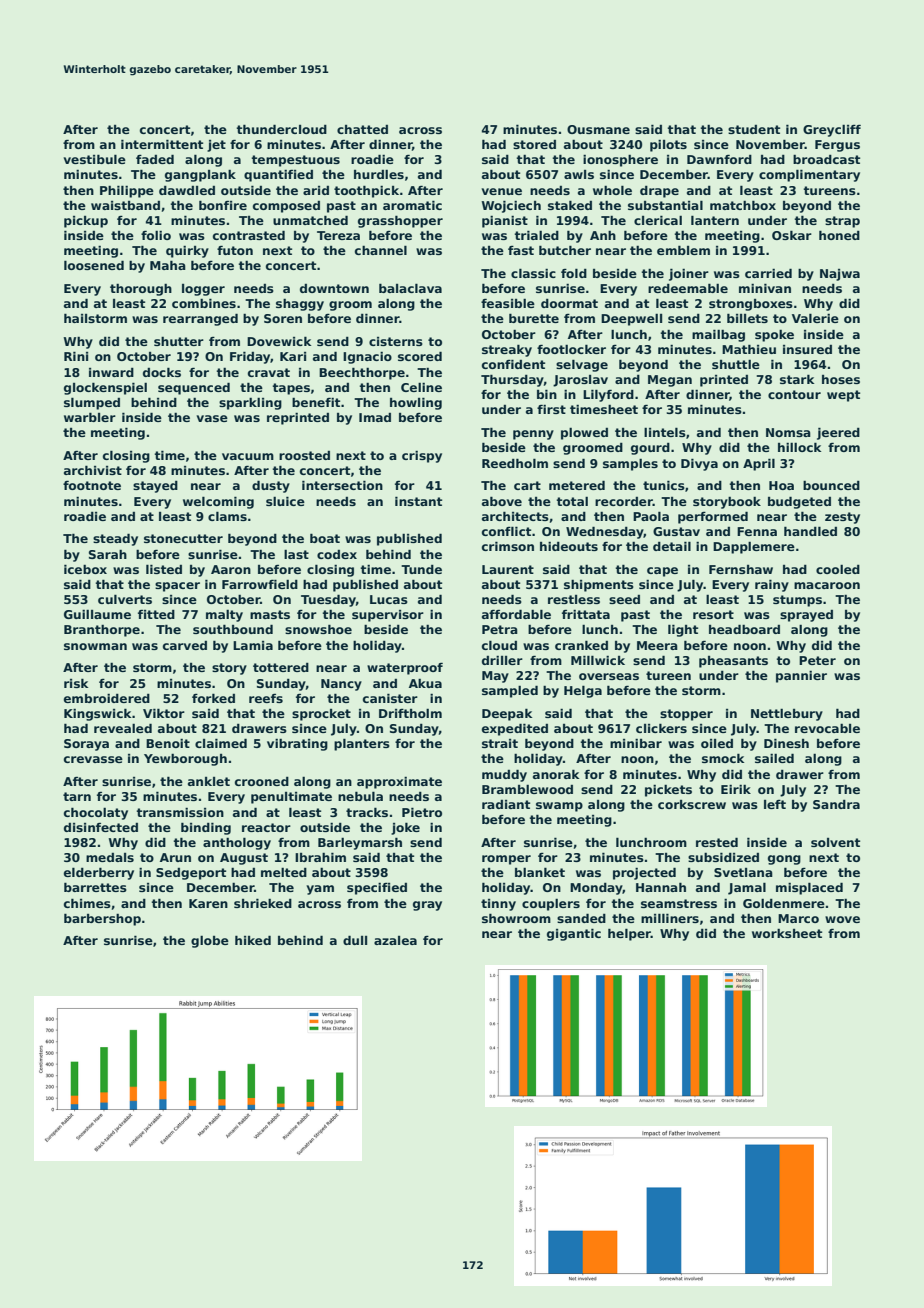  Describe the element at coordinates (565, 250) in the screenshot. I see `butcher` at that location.
